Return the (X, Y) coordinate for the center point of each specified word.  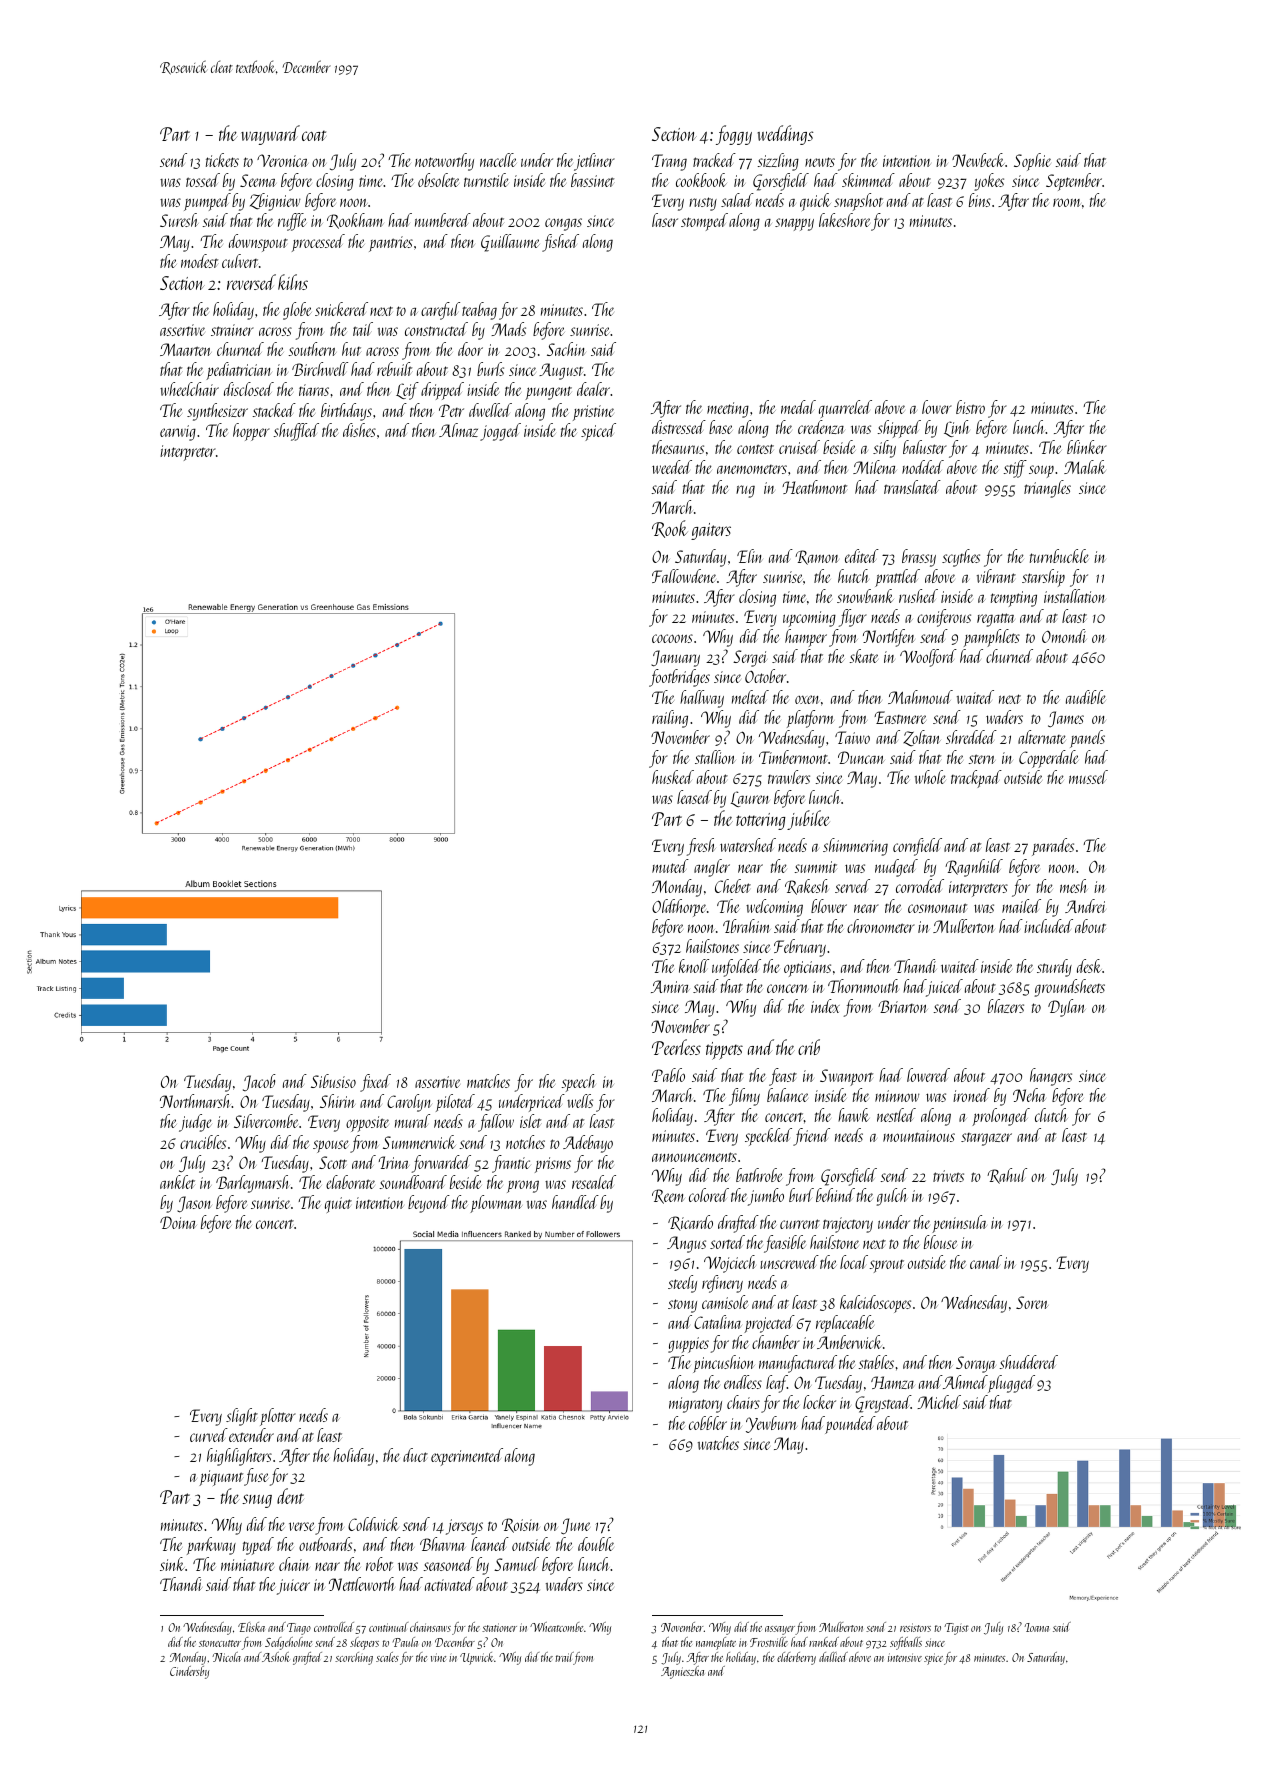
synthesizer (217, 412)
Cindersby (189, 1672)
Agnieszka (682, 1672)
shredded (971, 737)
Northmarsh (195, 1101)
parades (1053, 847)
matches (488, 1081)
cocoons (672, 638)
